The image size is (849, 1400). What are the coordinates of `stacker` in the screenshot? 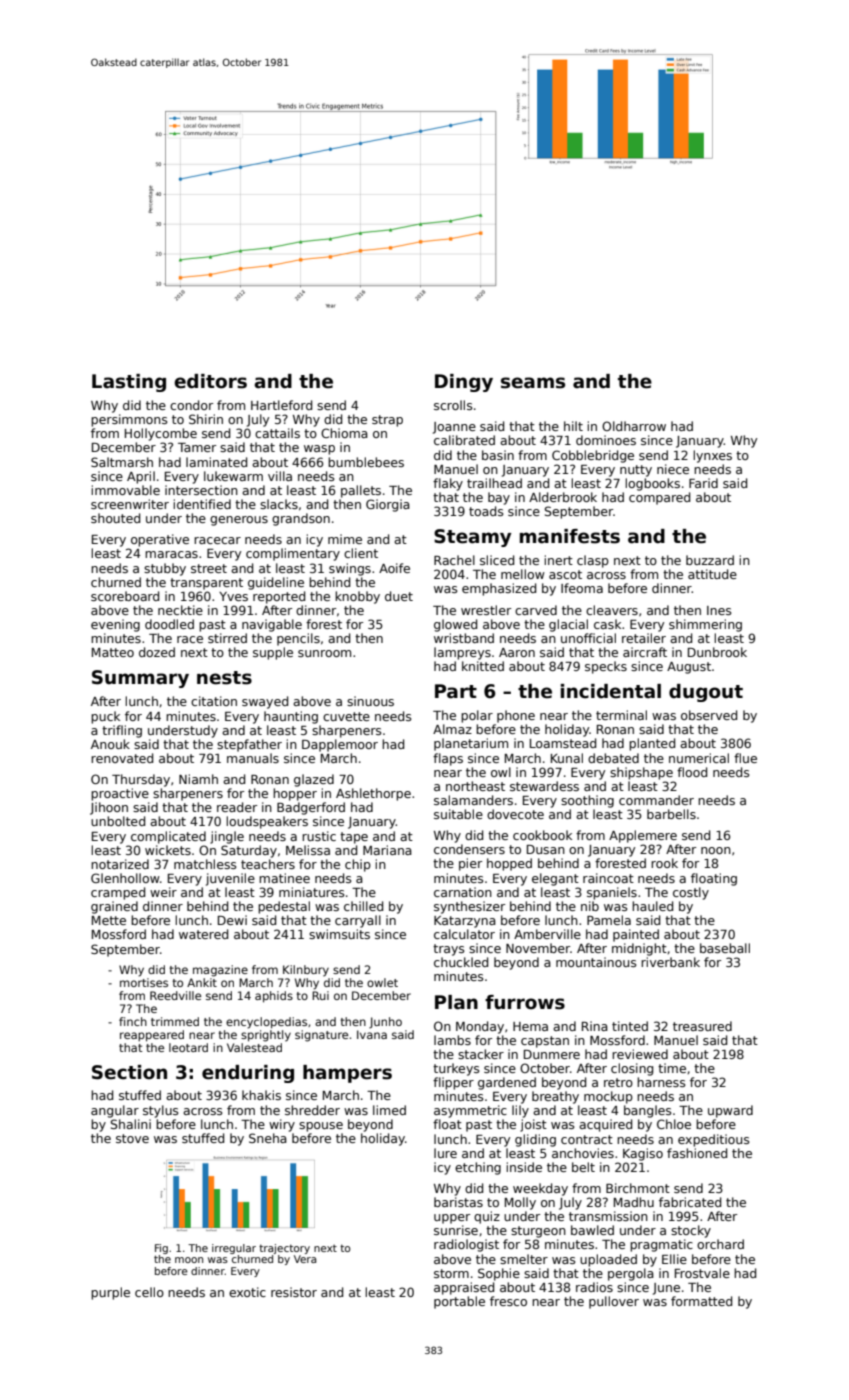 It's located at (481, 1054).
